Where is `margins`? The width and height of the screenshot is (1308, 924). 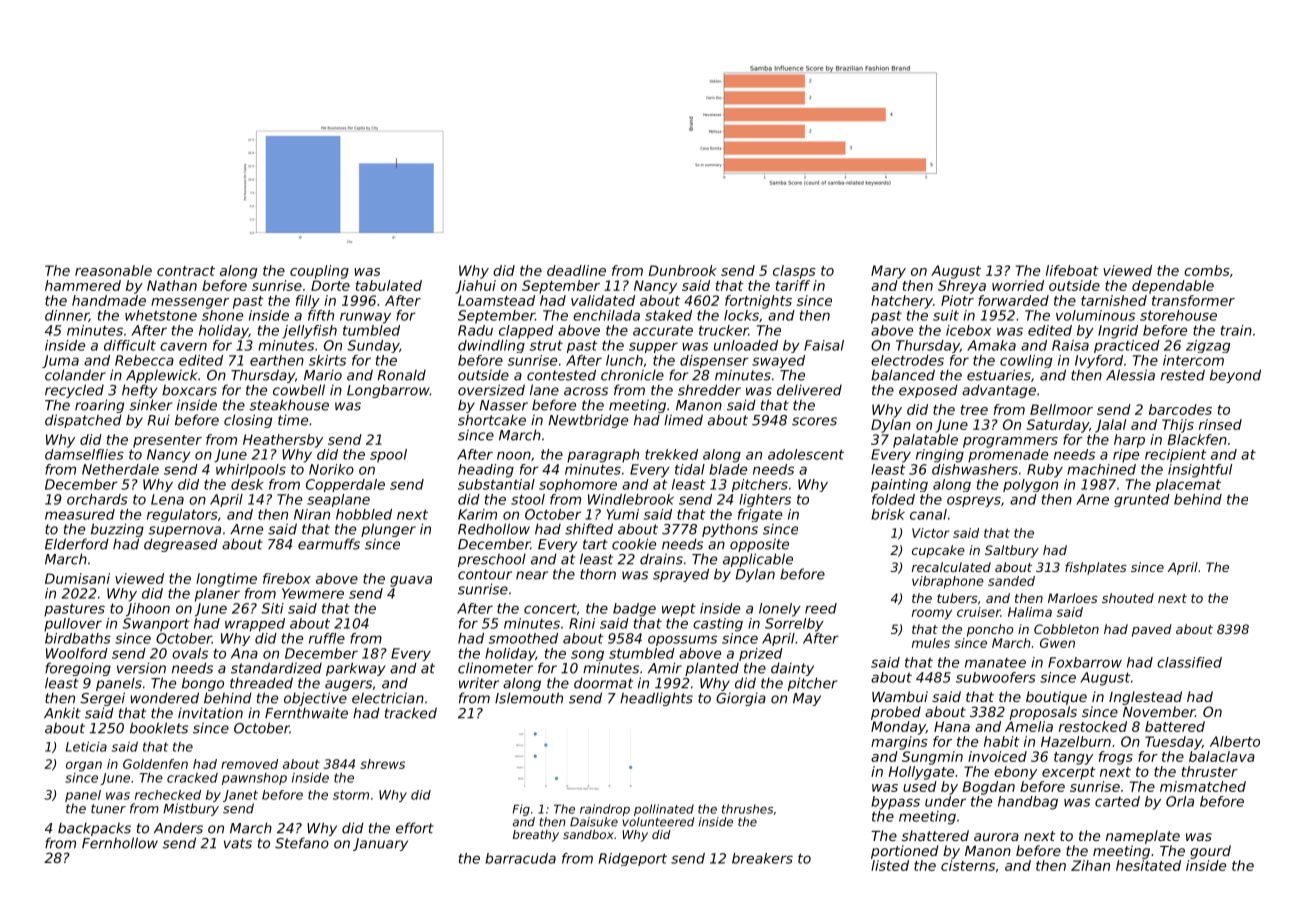 margins is located at coordinates (899, 743).
